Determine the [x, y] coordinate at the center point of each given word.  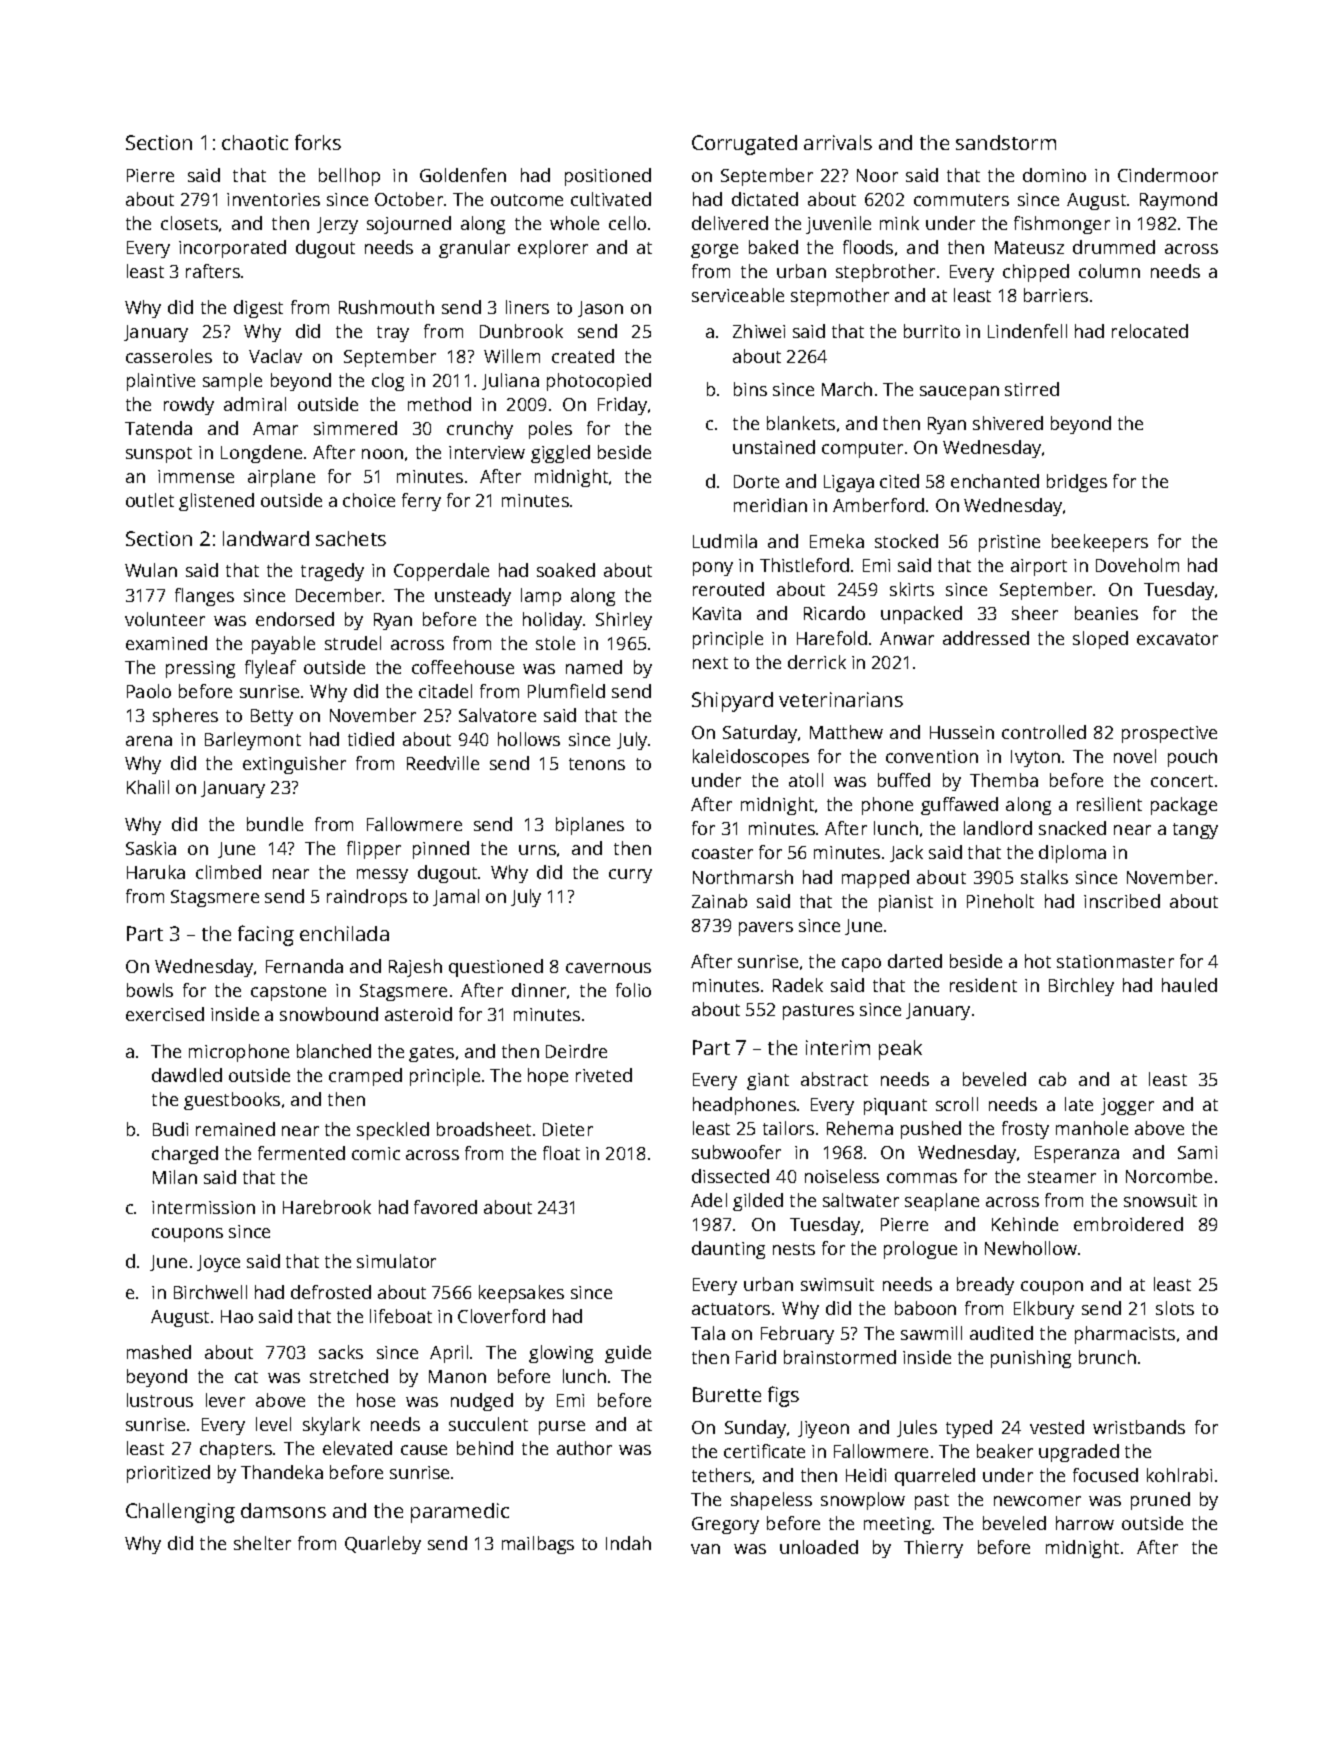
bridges [1077, 483]
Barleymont [253, 741]
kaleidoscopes [751, 758]
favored [445, 1207]
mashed [159, 1352]
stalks [1044, 877]
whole [574, 223]
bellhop [349, 177]
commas [922, 1178]
